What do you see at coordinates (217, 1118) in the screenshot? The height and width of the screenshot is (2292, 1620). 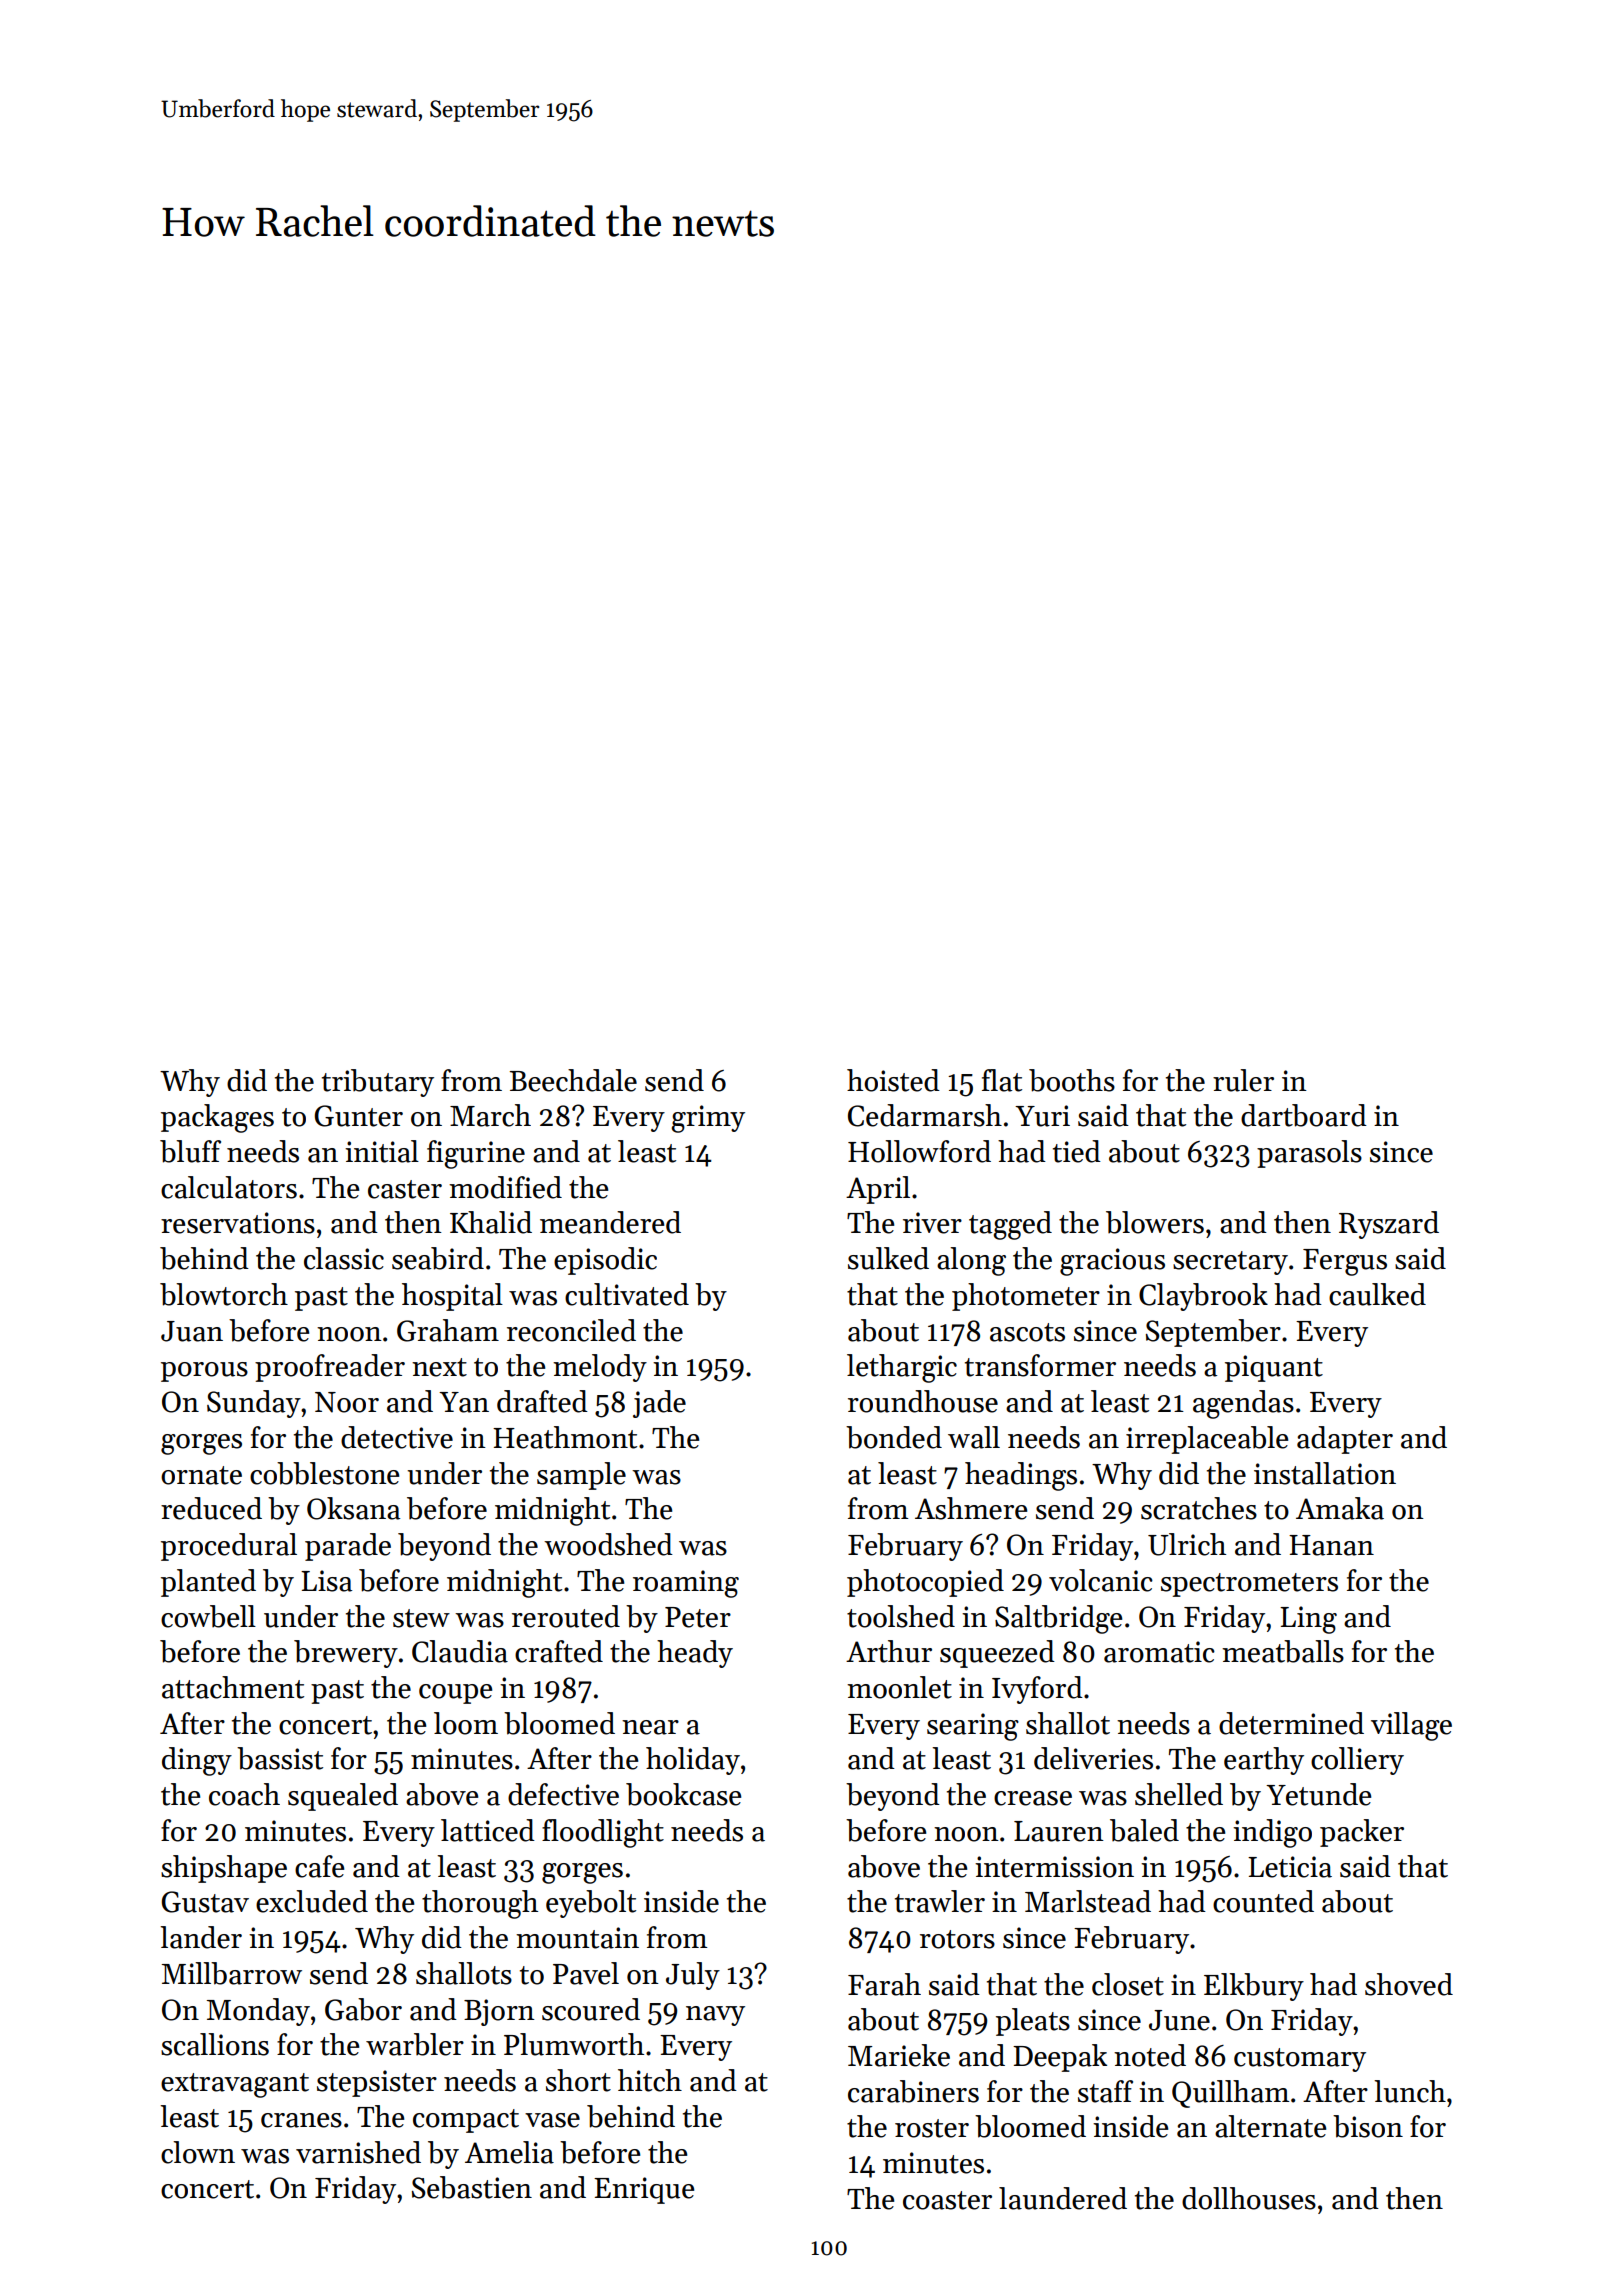 I see `packages` at bounding box center [217, 1118].
